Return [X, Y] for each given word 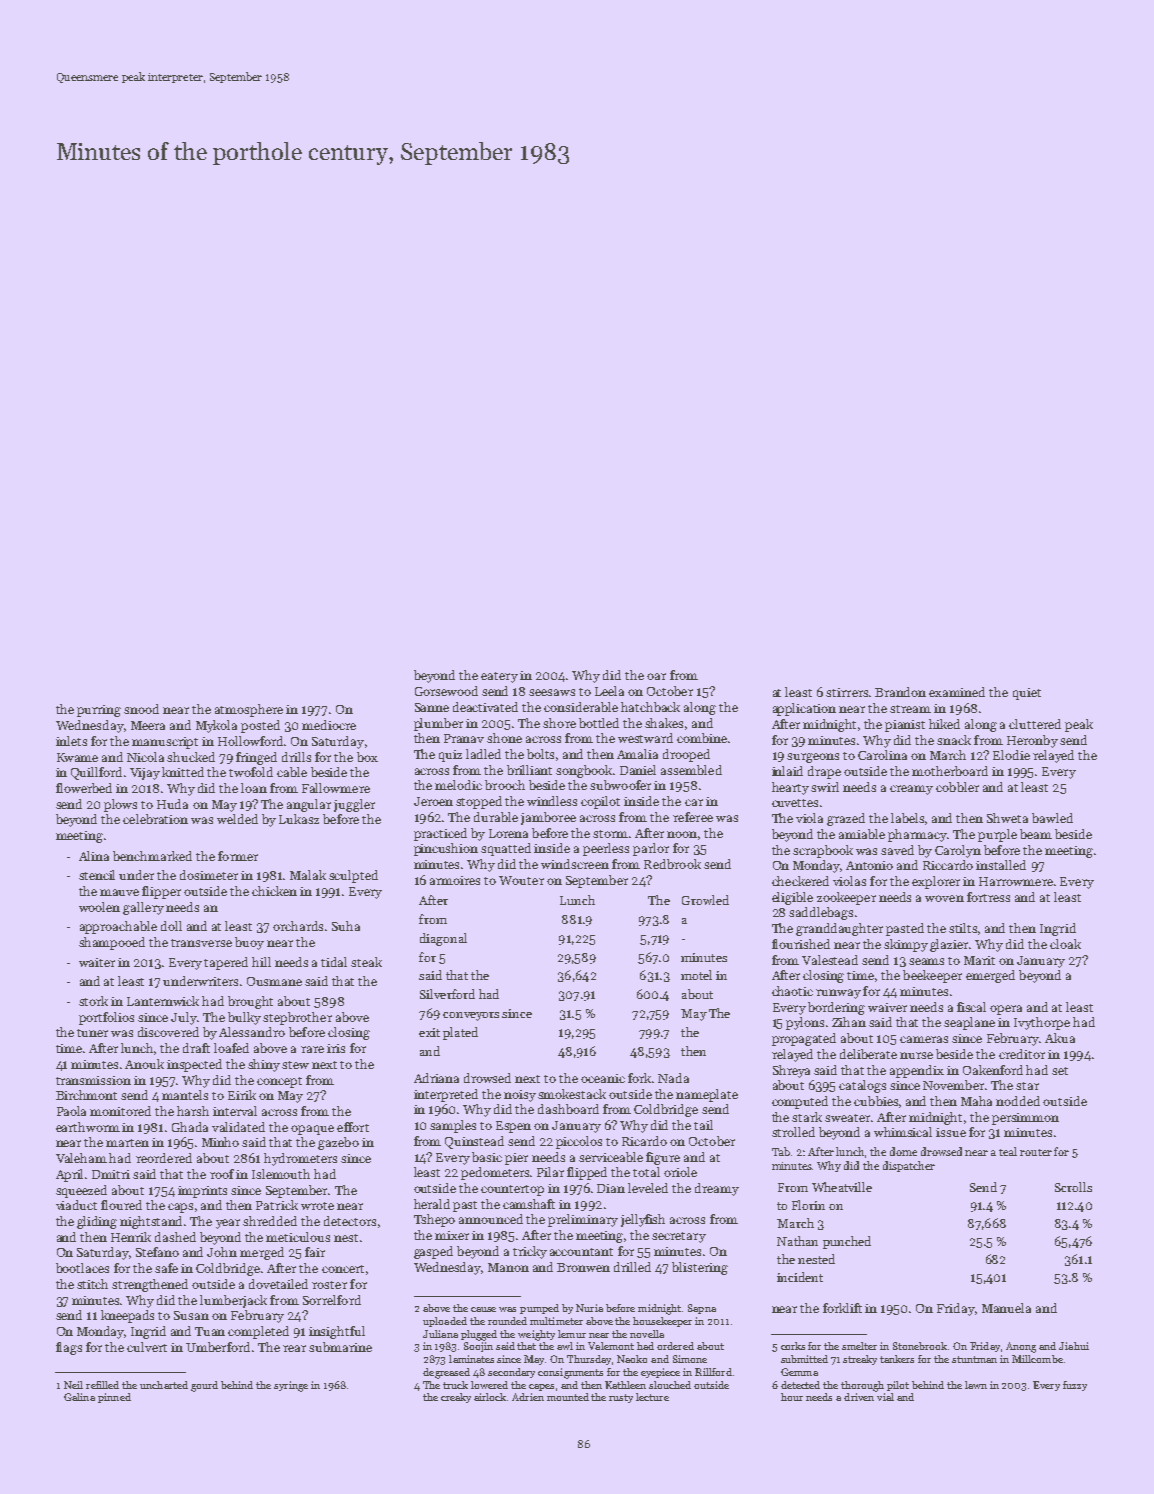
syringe [291, 1386]
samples [453, 1126]
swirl [825, 787]
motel [696, 975]
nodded [1018, 1101]
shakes [664, 723]
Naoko [632, 1359]
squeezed [81, 1191]
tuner [92, 1033]
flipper [161, 892]
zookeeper [846, 898]
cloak [1065, 944]
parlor [651, 849]
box [367, 757]
